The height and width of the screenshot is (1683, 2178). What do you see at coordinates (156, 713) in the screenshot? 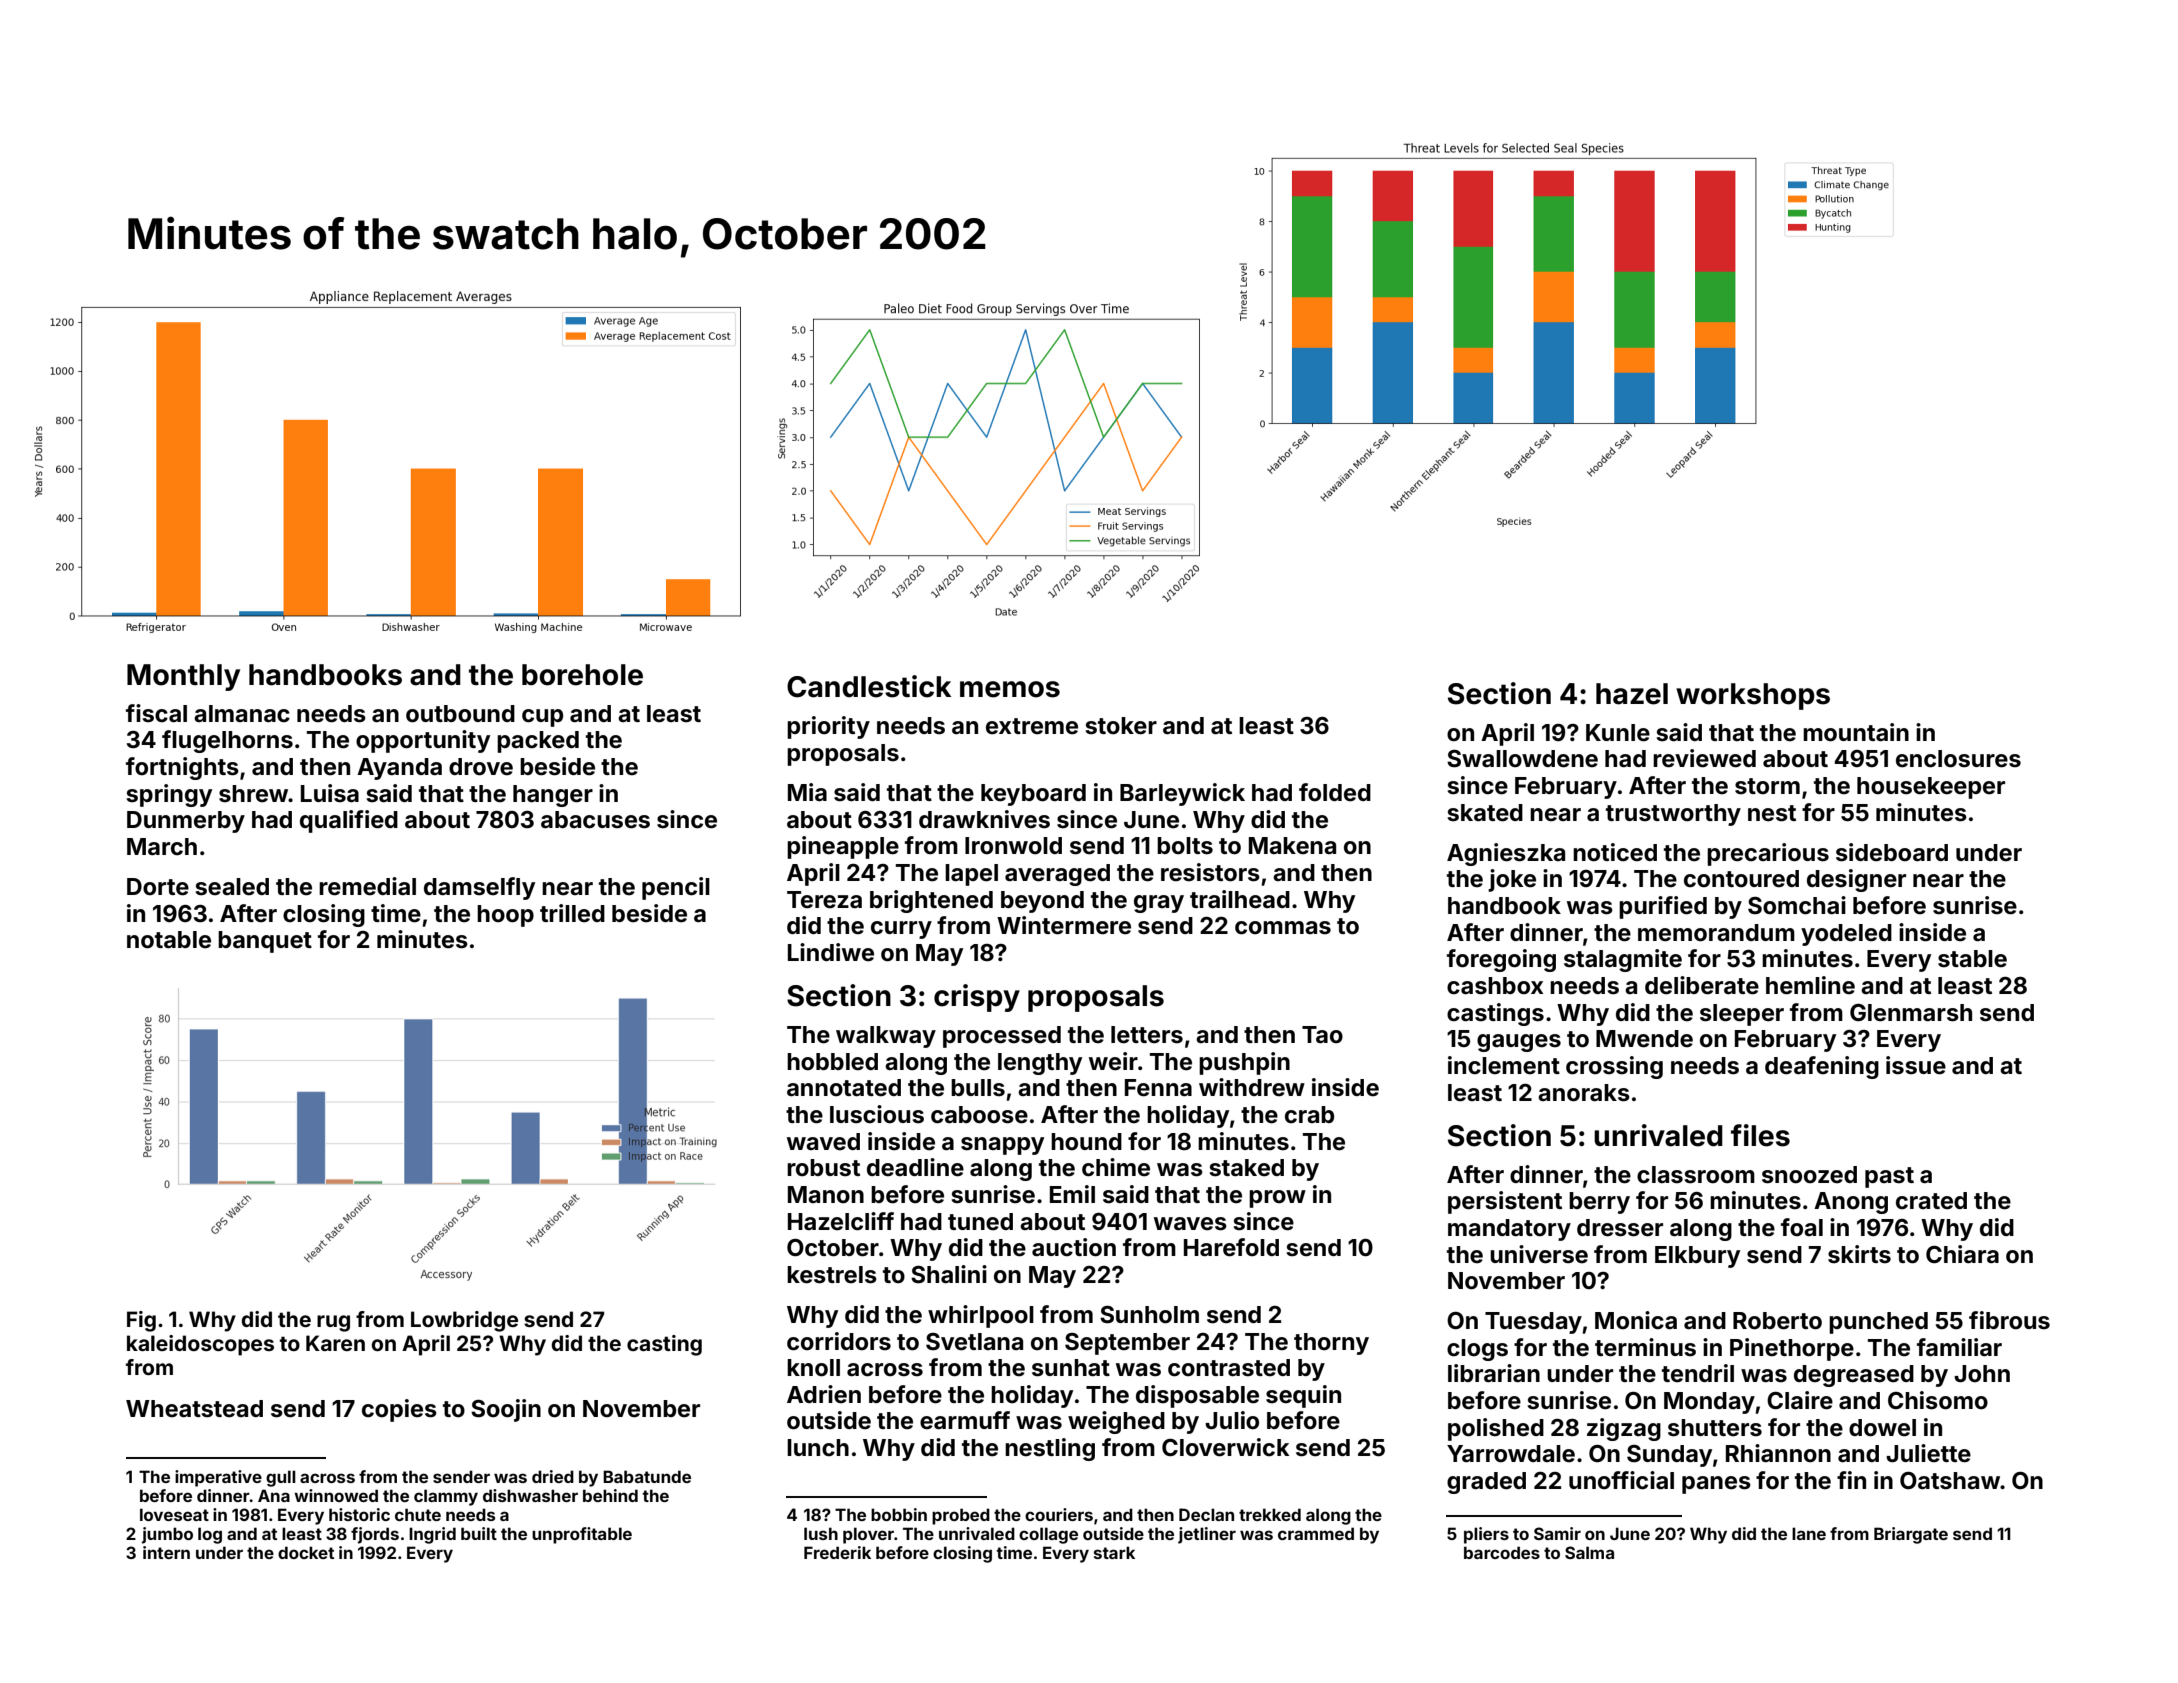
I see `fiscal` at bounding box center [156, 713].
